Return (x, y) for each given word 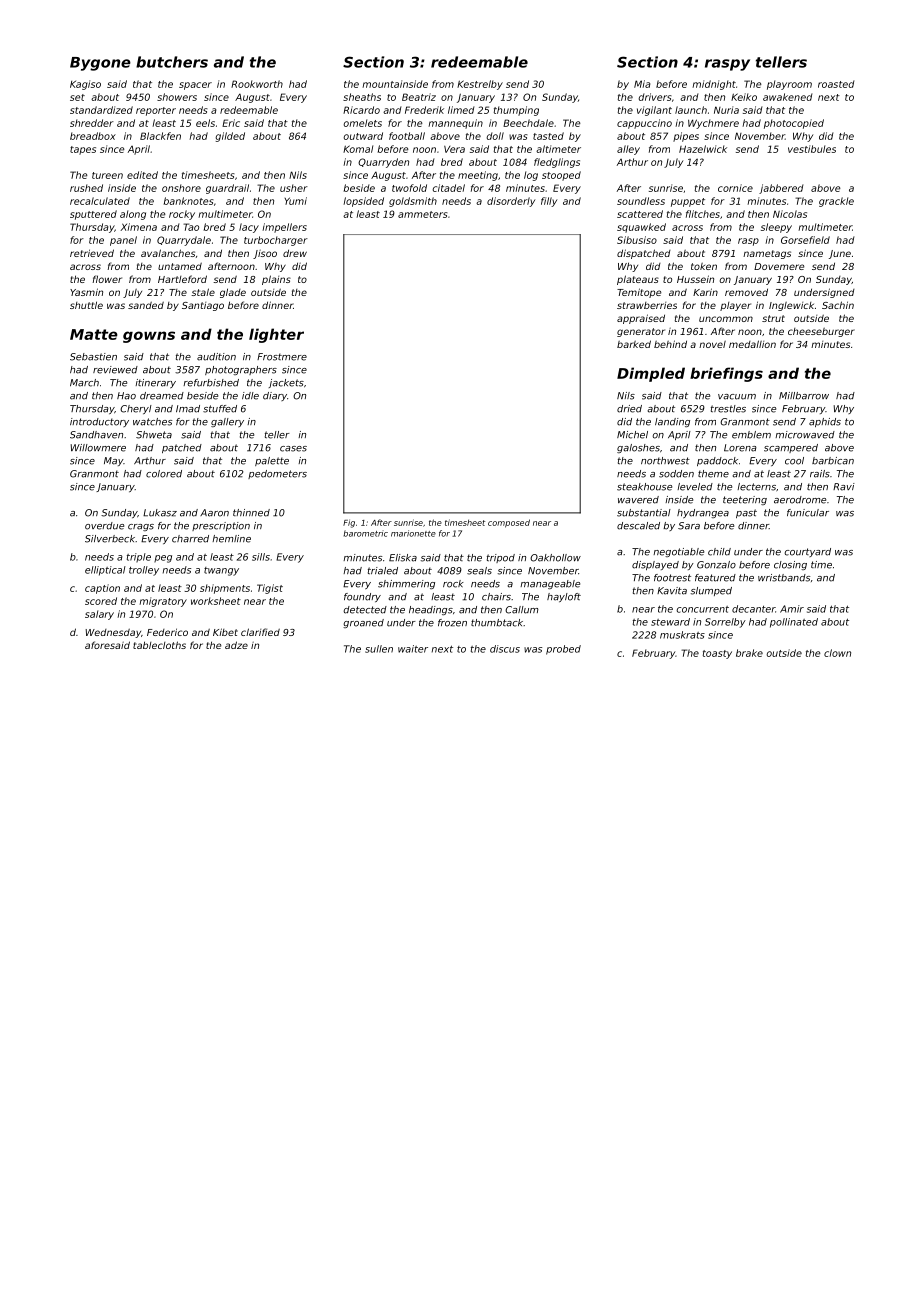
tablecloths (159, 645)
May (113, 461)
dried (629, 409)
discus (505, 649)
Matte (94, 334)
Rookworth (257, 84)
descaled (638, 526)
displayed (655, 565)
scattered (640, 214)
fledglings (557, 163)
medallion (752, 344)
